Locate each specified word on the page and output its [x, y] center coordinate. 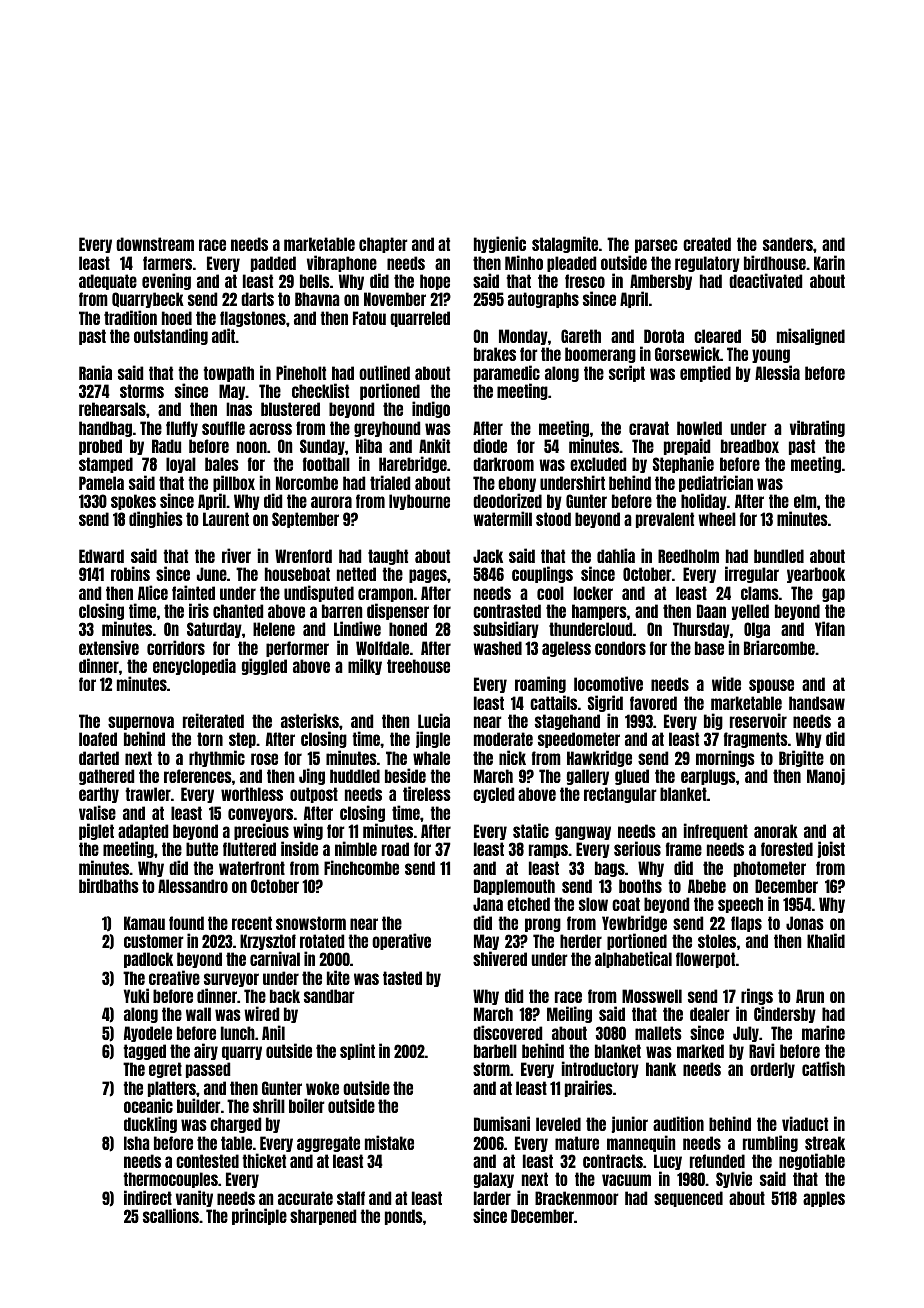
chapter [383, 245]
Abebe [707, 886]
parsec [656, 246]
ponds [404, 1217]
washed [497, 648]
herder [581, 941]
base [709, 648]
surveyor [231, 980]
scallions [171, 1215]
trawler [148, 794]
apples [824, 1199]
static [531, 830]
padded [273, 264]
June [212, 574]
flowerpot [705, 960]
